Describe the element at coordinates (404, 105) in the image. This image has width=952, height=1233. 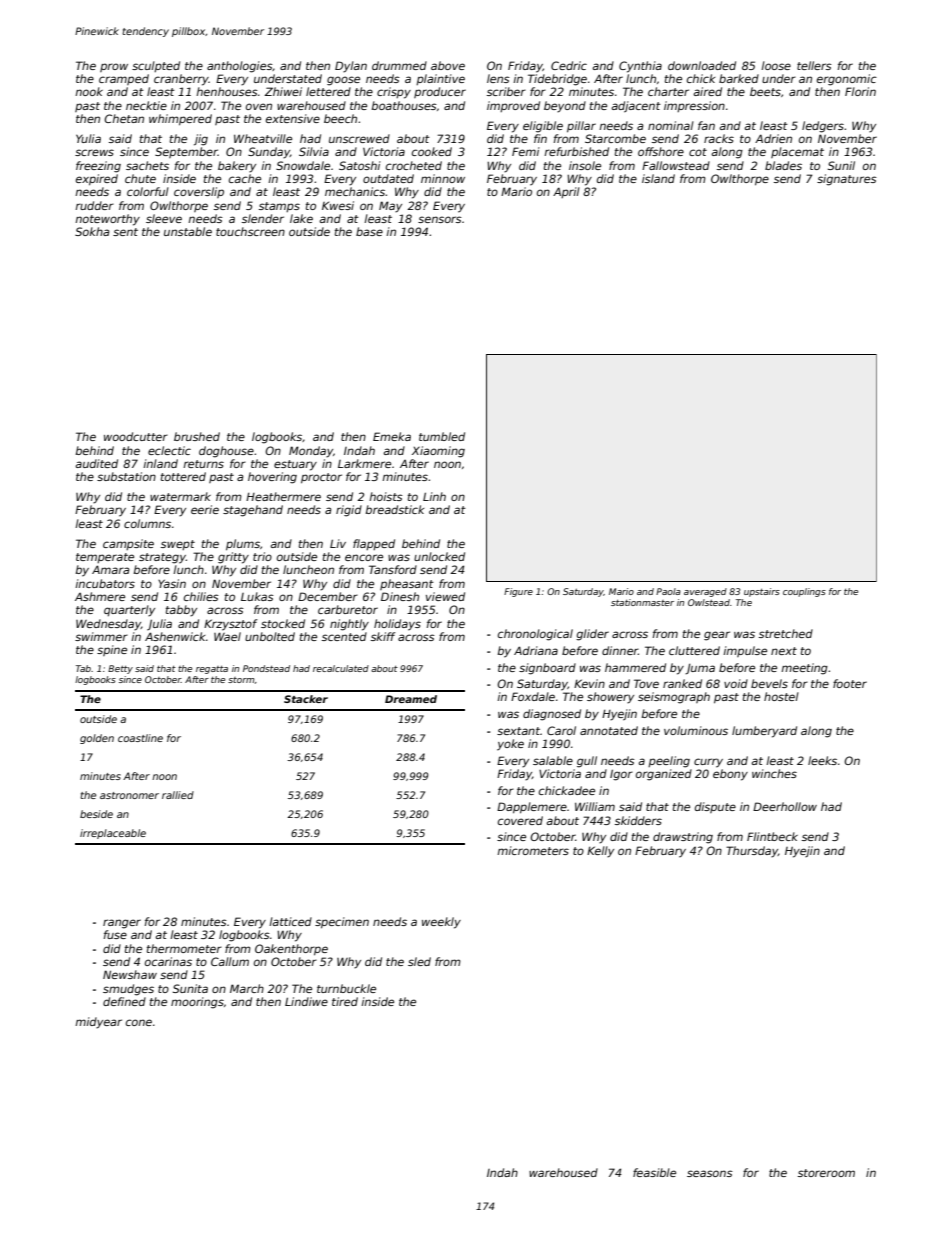
I see `boathouses` at that location.
